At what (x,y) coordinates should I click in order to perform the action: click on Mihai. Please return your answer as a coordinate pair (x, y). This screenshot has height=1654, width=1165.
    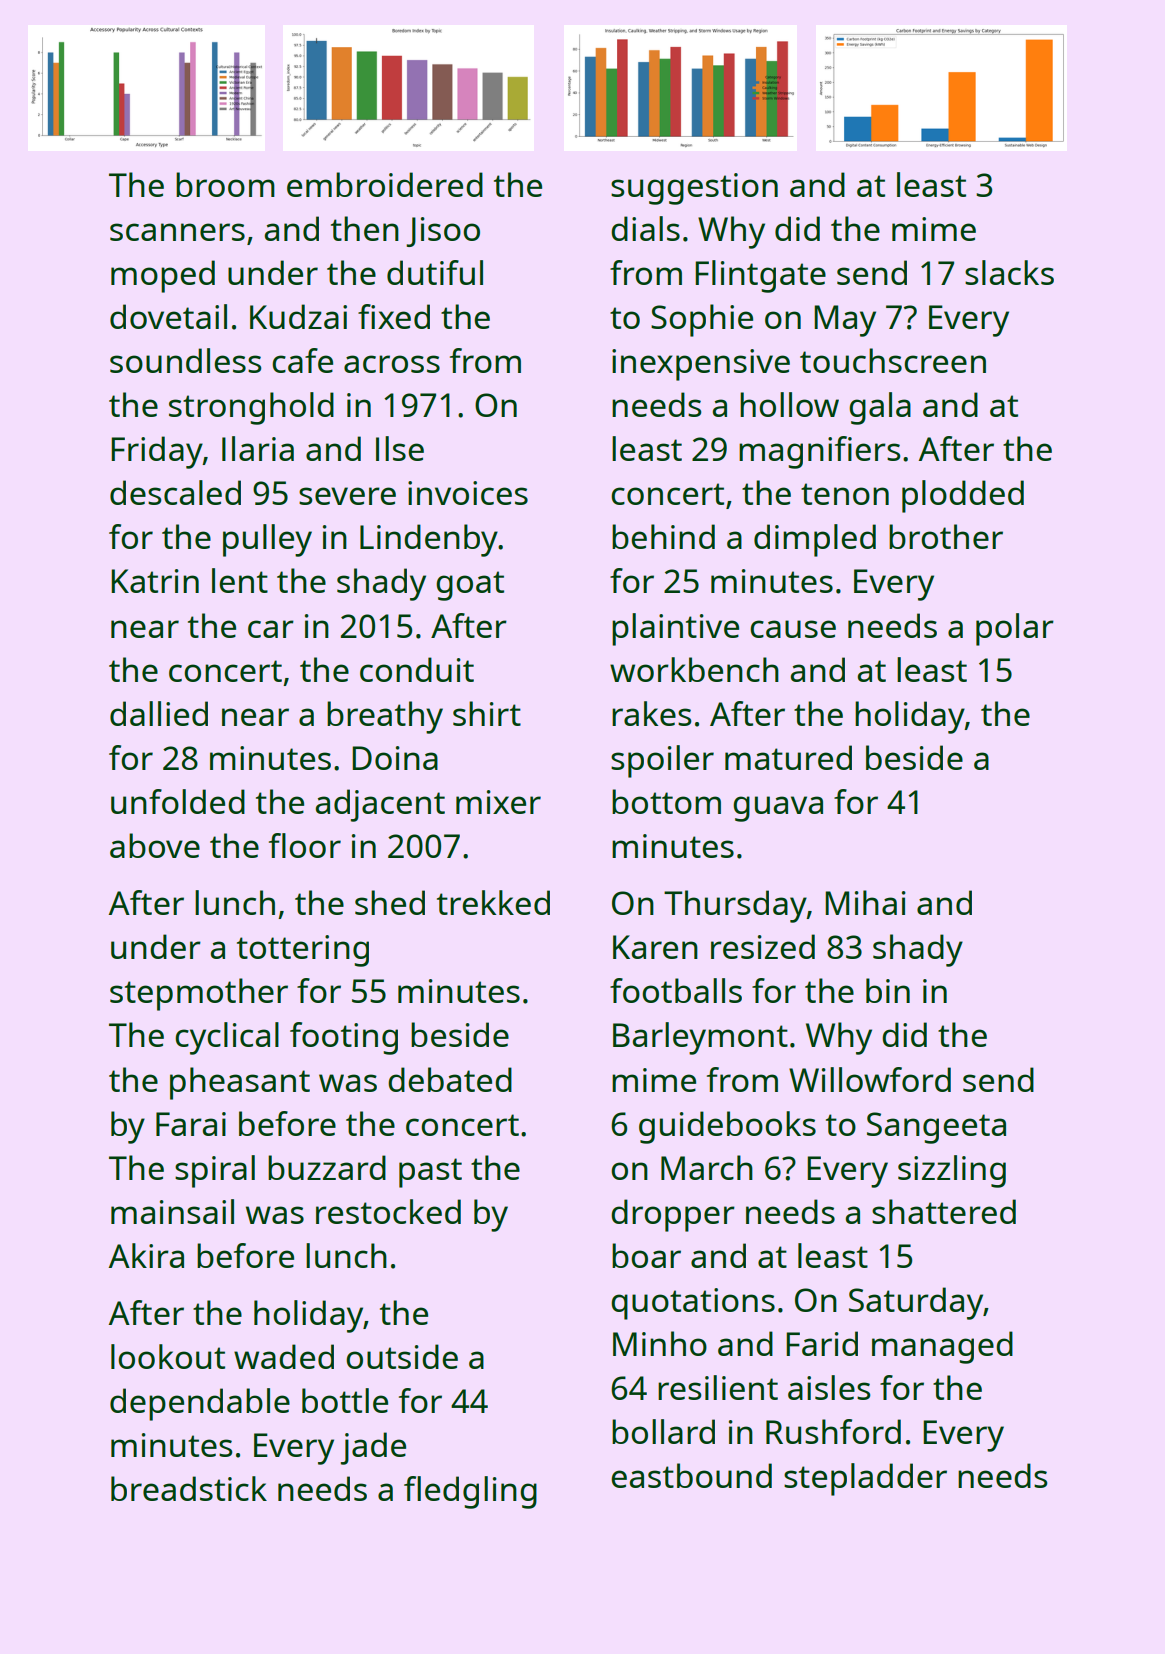
    Looking at the image, I should click on (865, 902).
